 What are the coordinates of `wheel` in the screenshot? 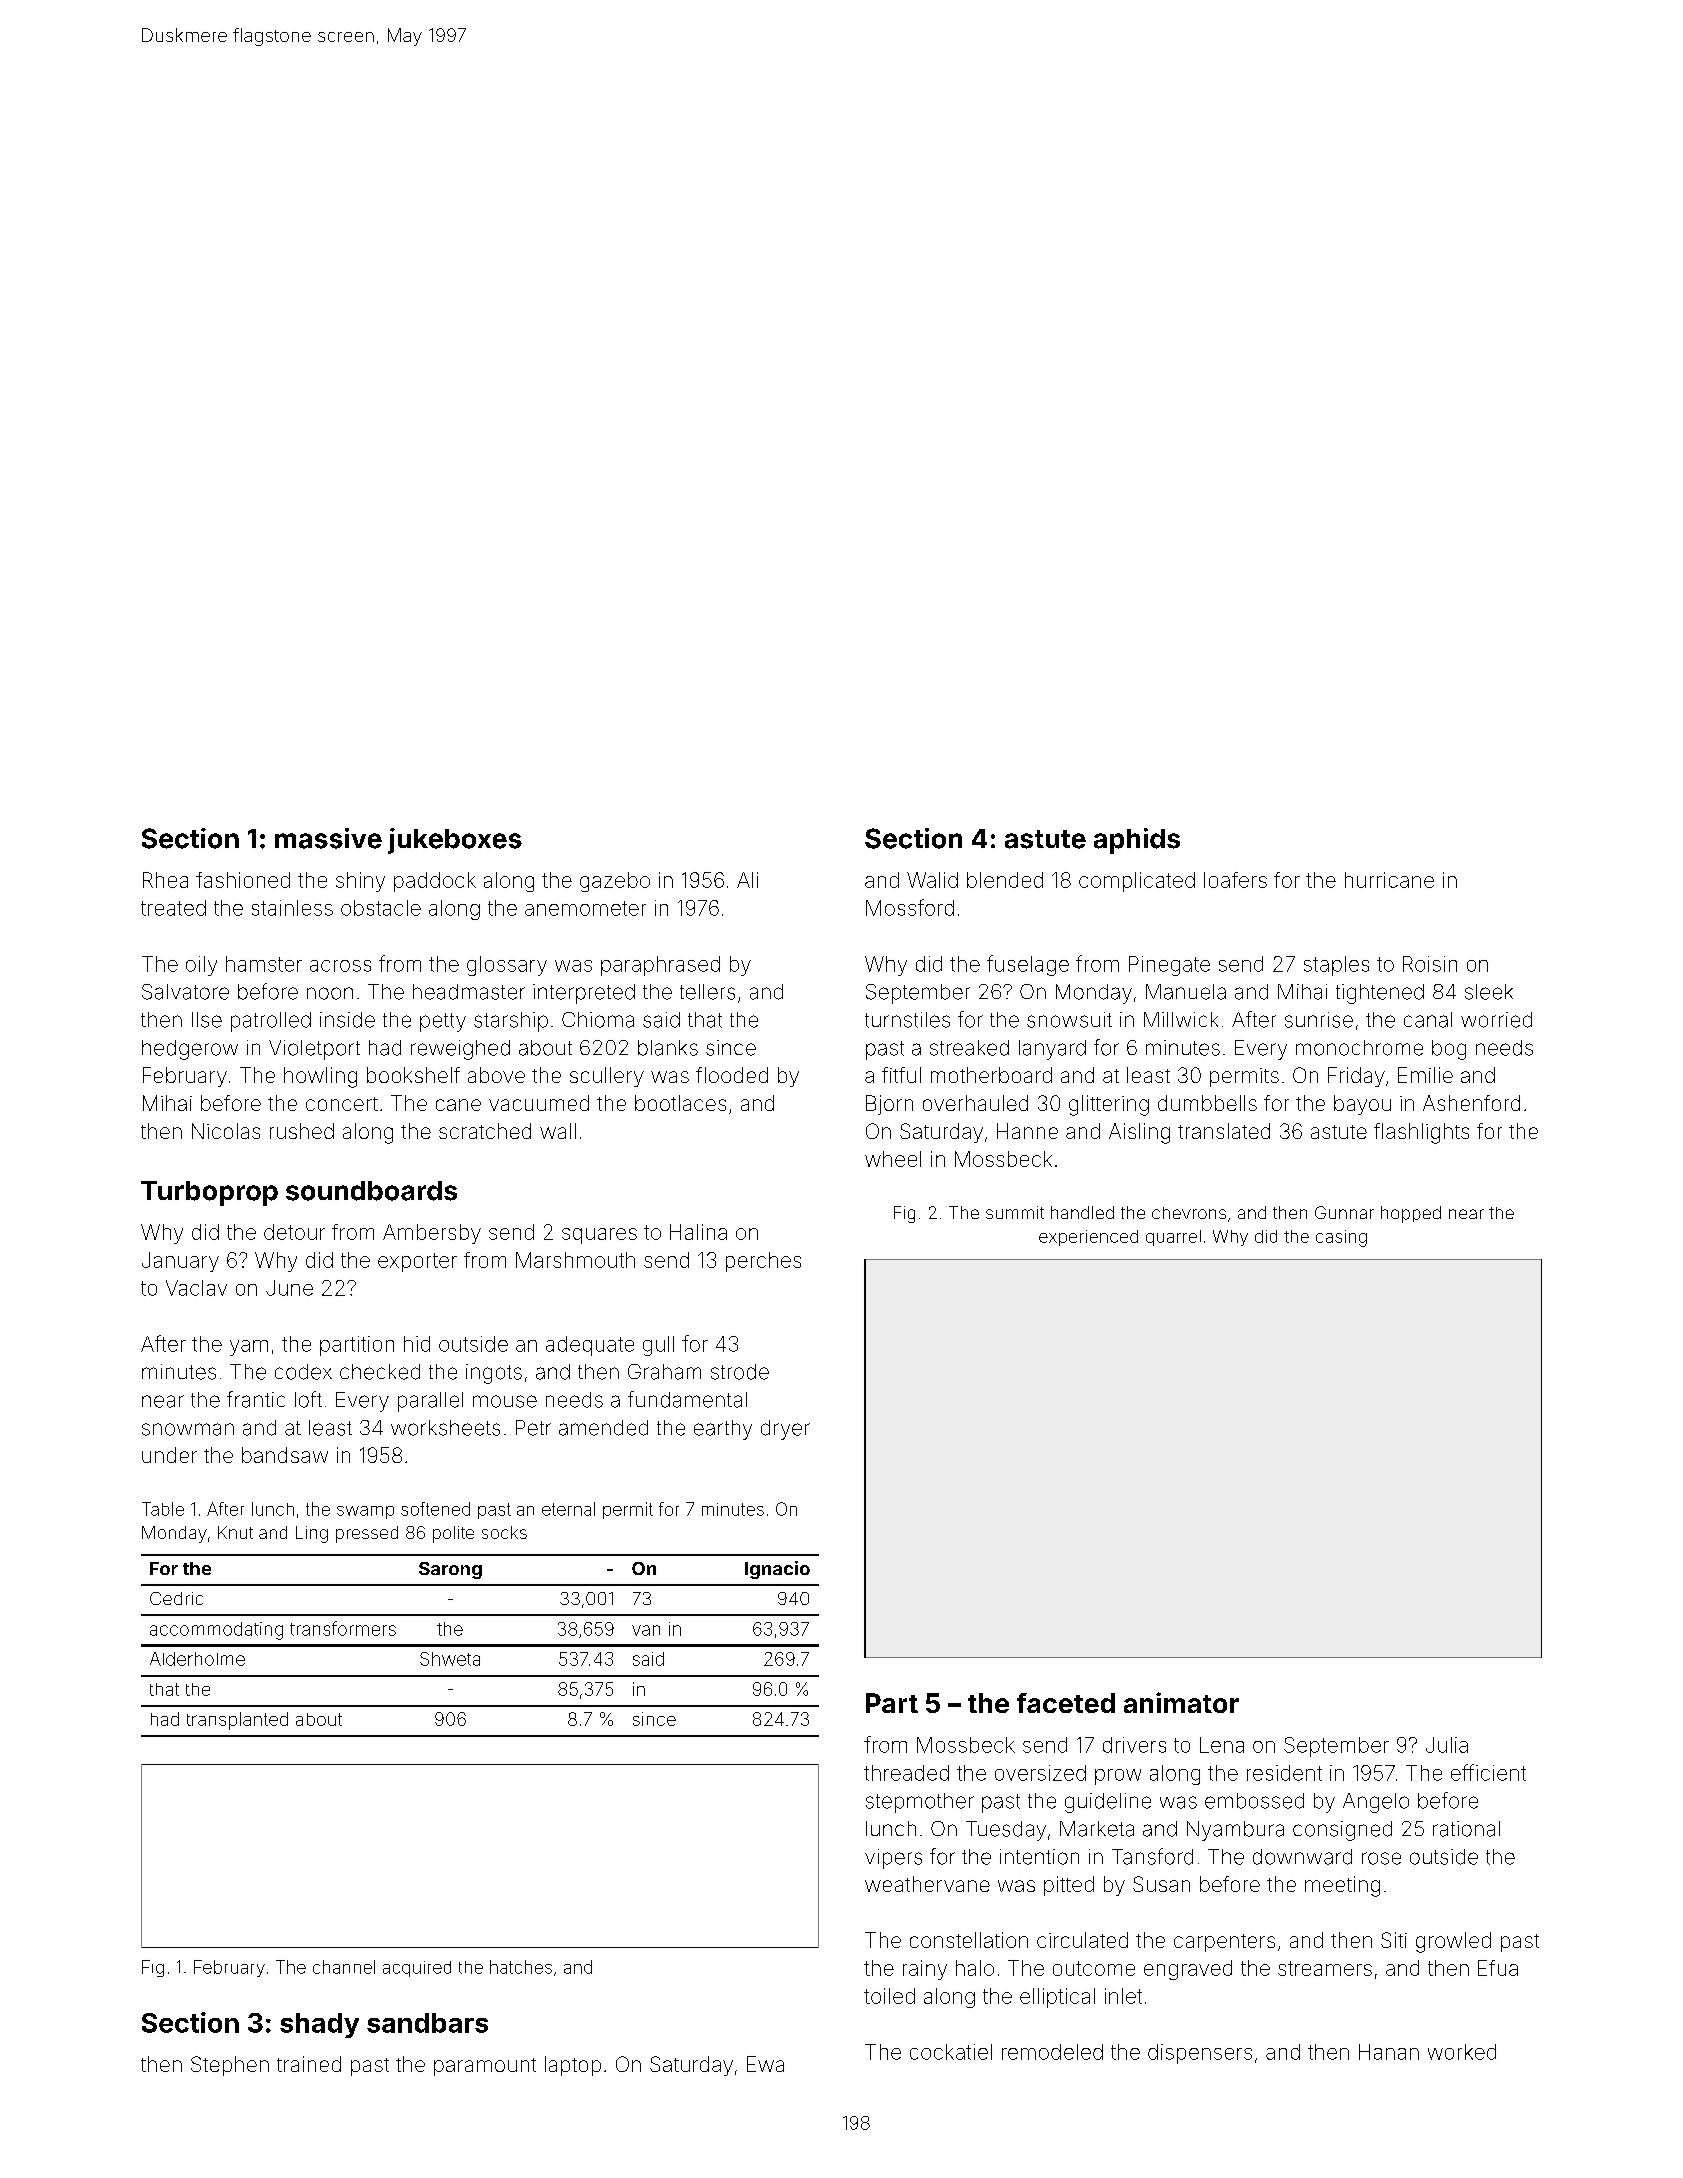 It's located at (893, 1159).
